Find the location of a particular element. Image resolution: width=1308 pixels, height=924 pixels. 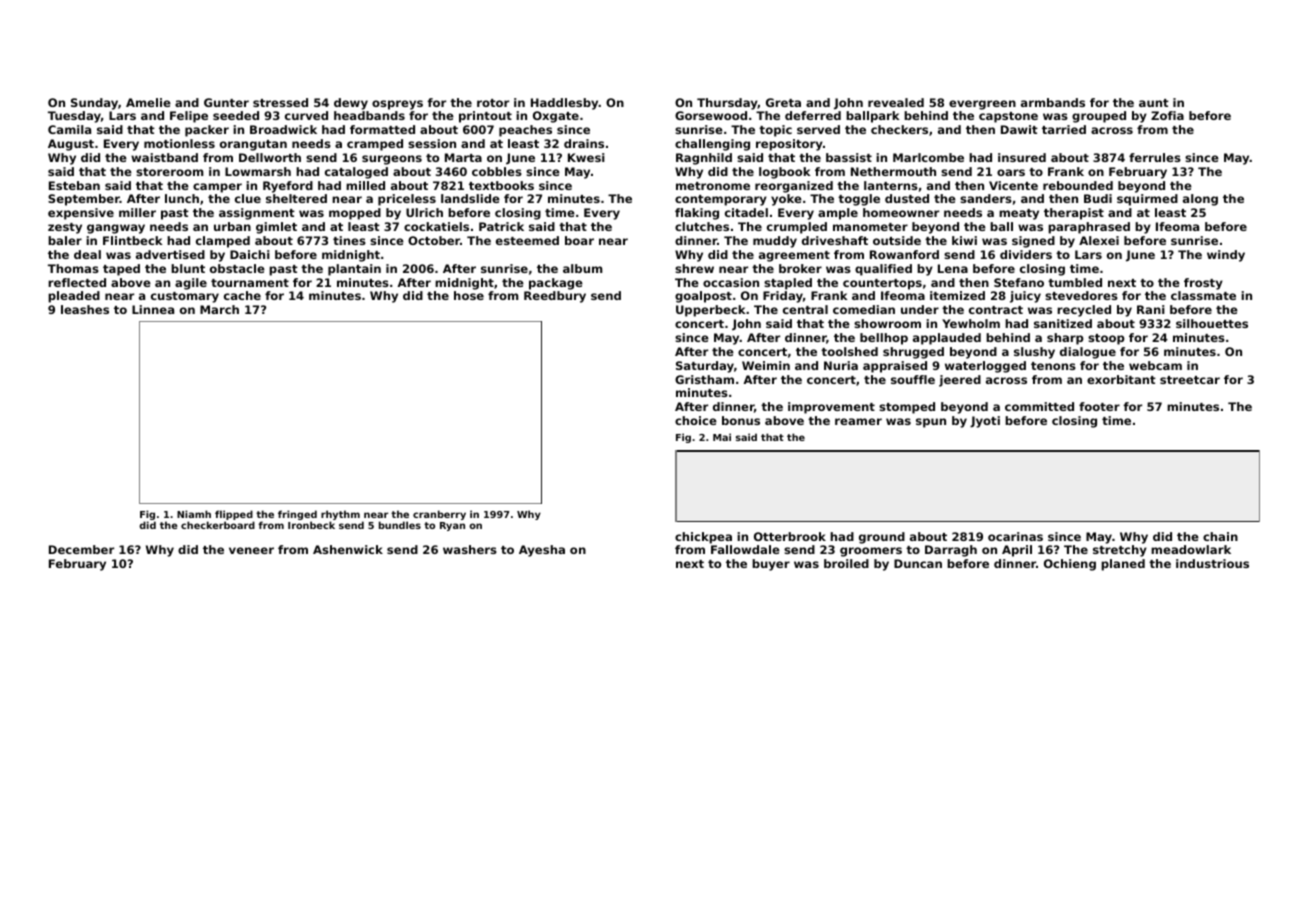

buyer is located at coordinates (771, 565).
